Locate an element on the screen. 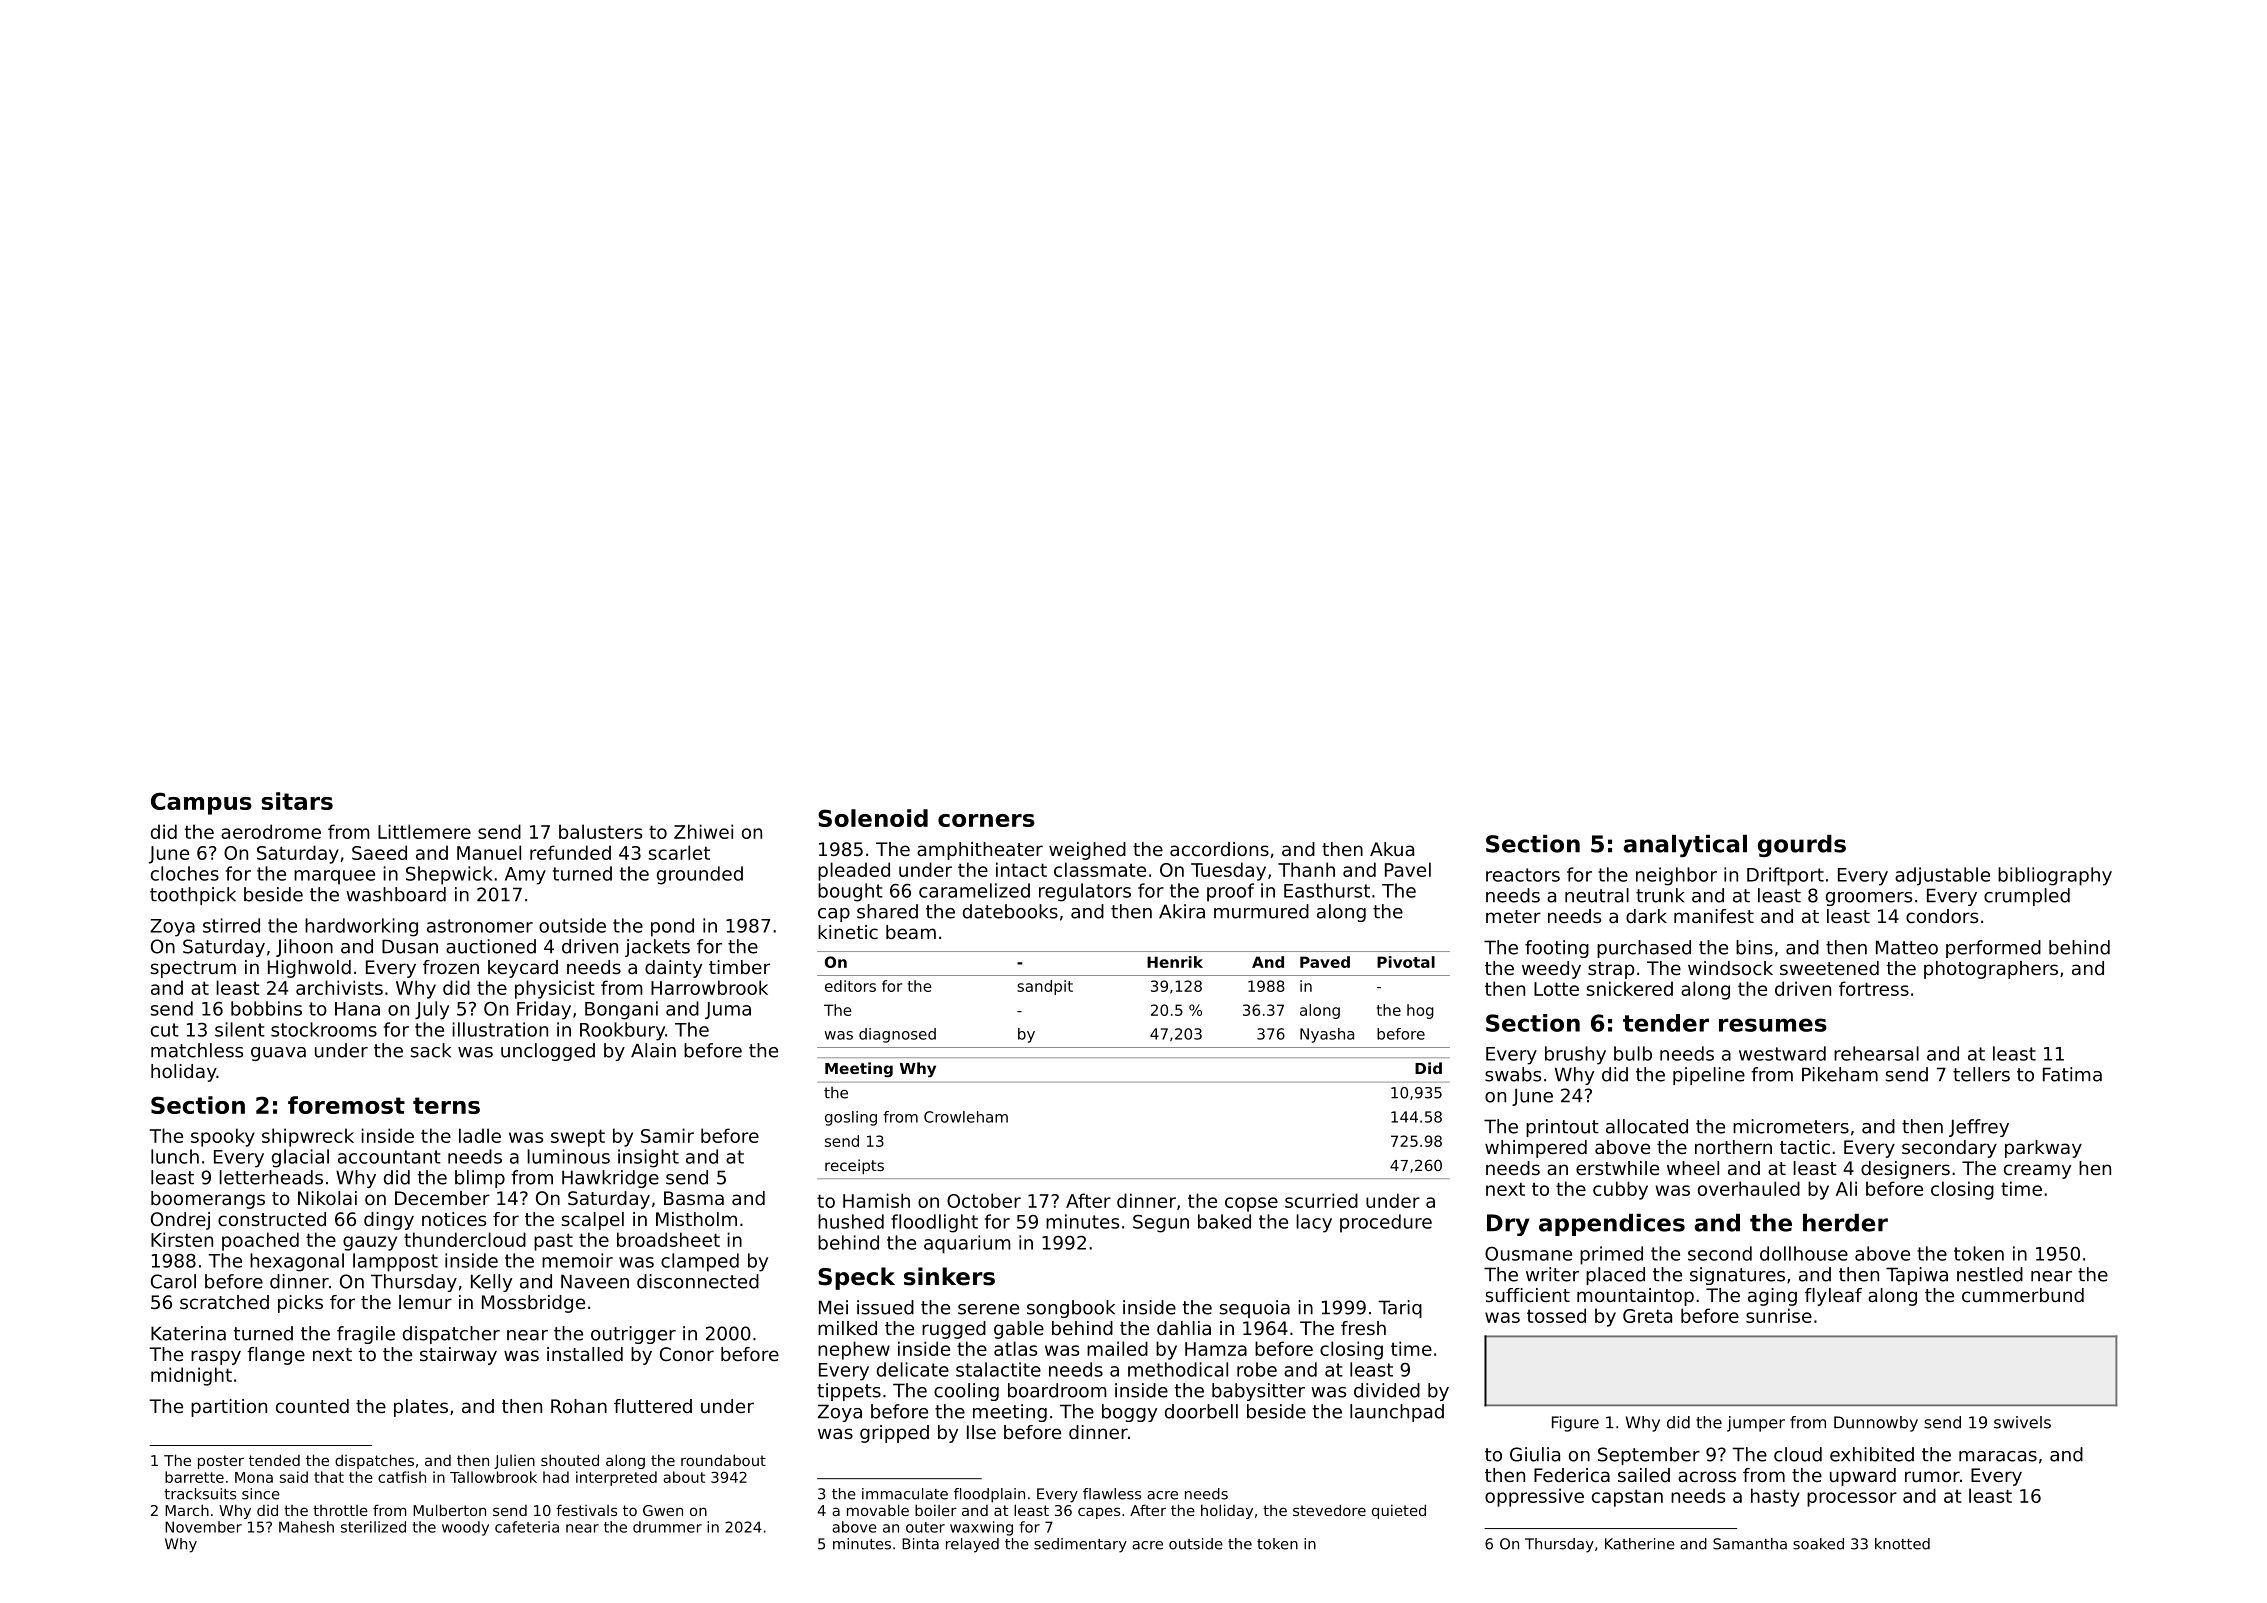 The image size is (2267, 1603). Shepwick is located at coordinates (449, 875).
